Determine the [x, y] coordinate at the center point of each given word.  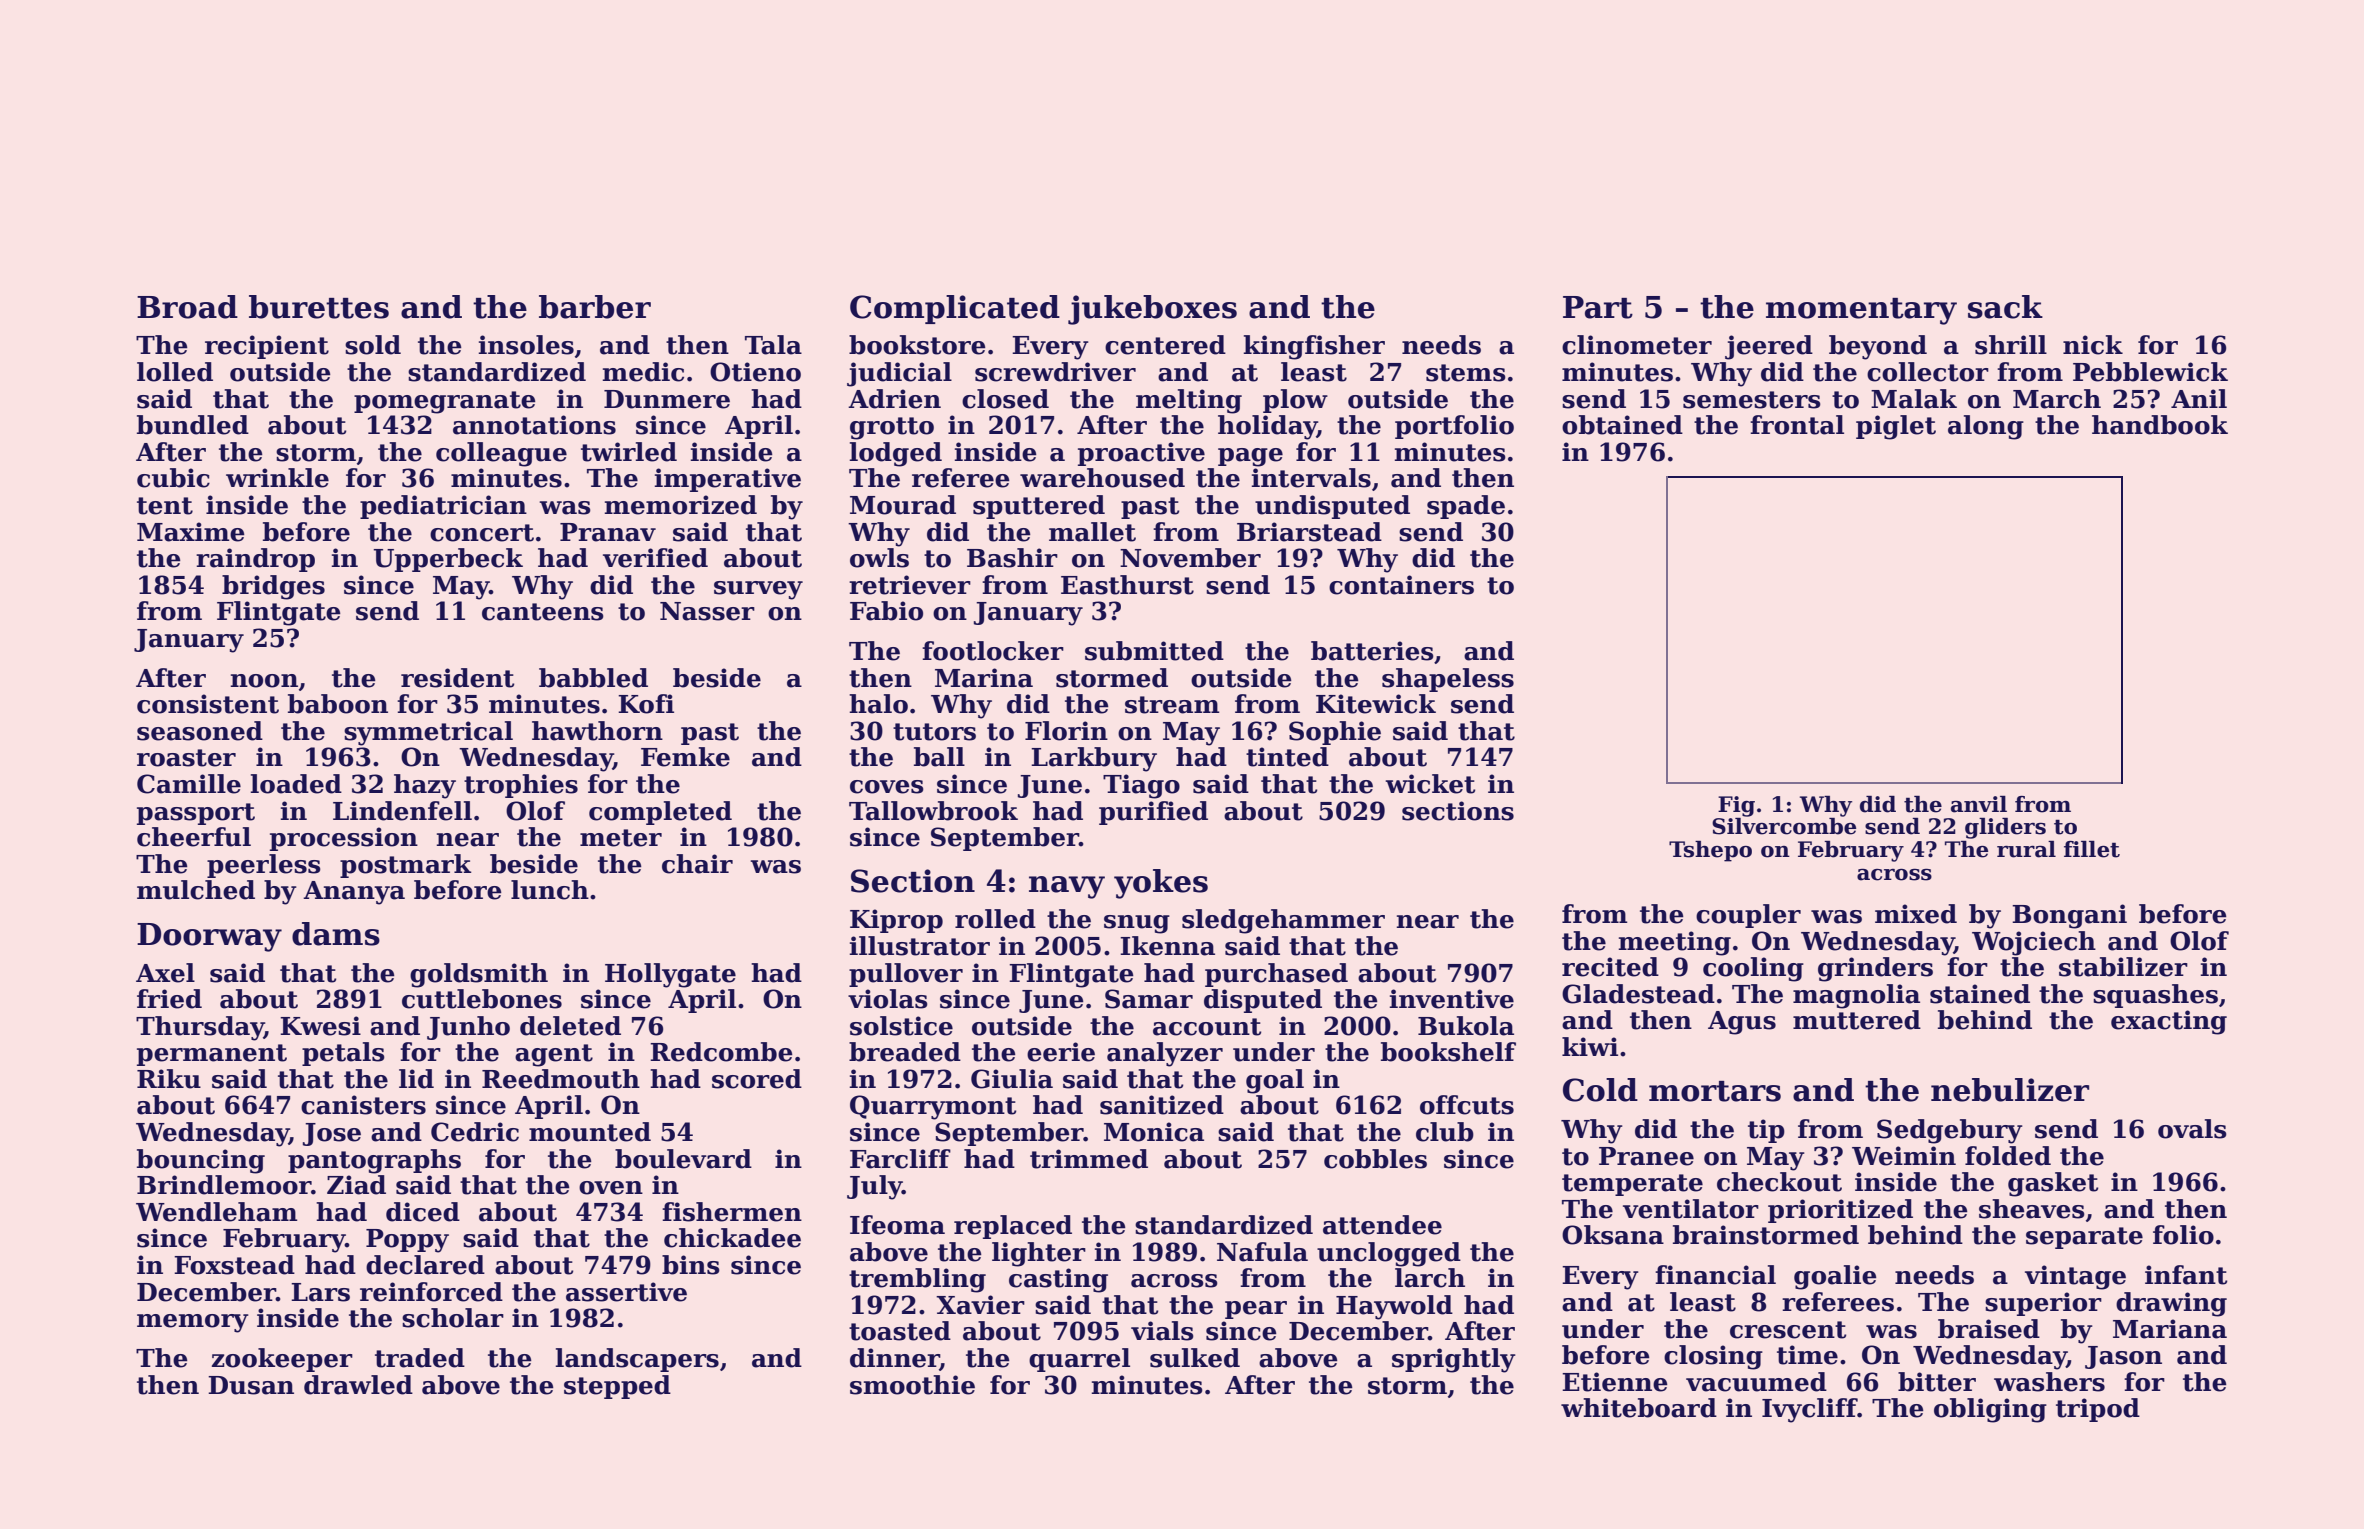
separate [2084, 1238]
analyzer [1165, 1054]
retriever [910, 585]
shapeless [1448, 680]
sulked [1195, 1358]
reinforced [431, 1292]
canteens [543, 612]
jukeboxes [1152, 310]
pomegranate [445, 402]
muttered [1857, 1020]
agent [554, 1055]
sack [2005, 307]
